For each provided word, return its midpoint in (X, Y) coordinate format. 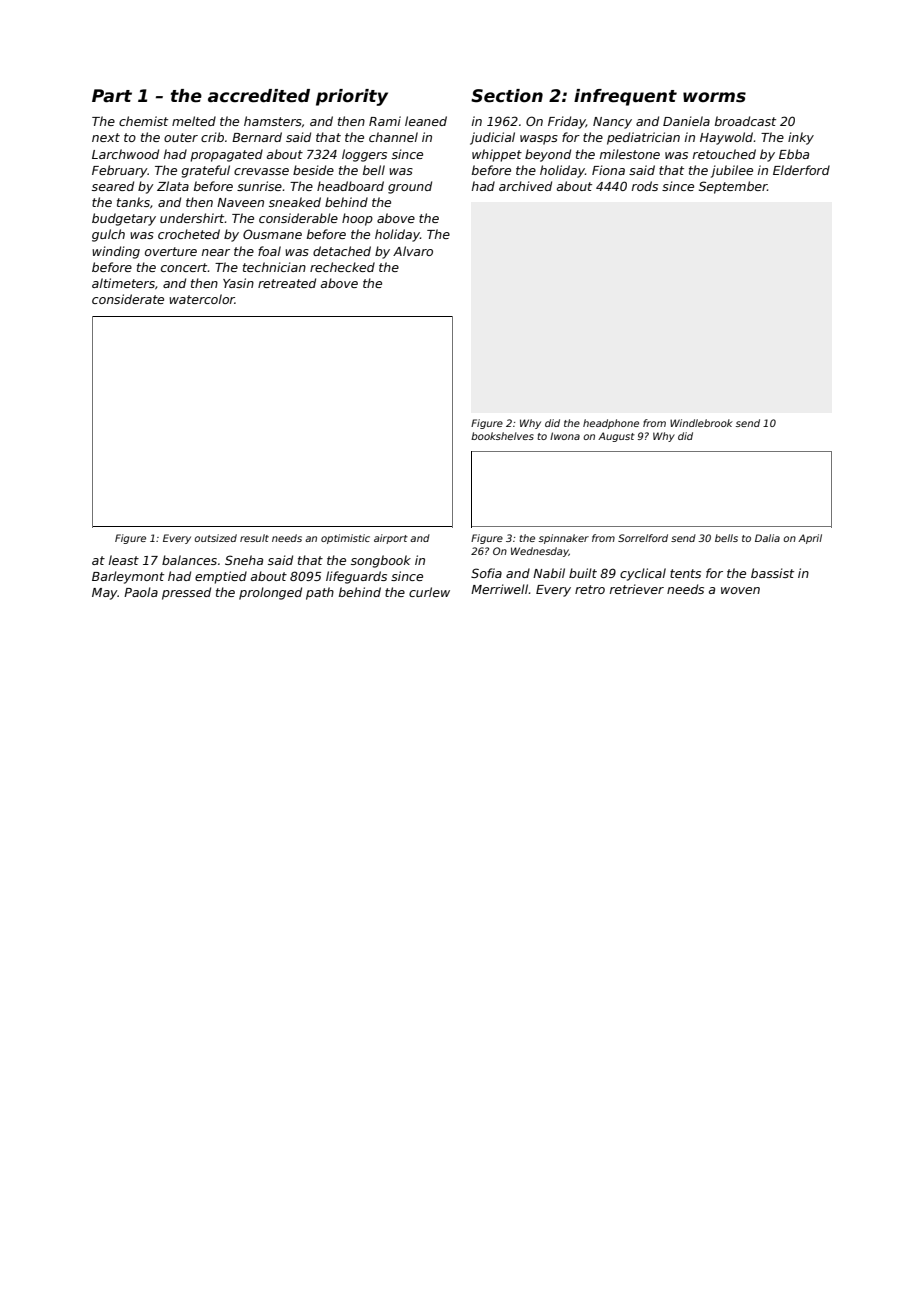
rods (645, 186)
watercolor (202, 299)
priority (352, 97)
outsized (215, 538)
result (254, 538)
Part (112, 96)
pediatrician (643, 138)
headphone (611, 424)
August (616, 437)
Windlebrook (701, 423)
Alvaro (413, 251)
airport (391, 539)
